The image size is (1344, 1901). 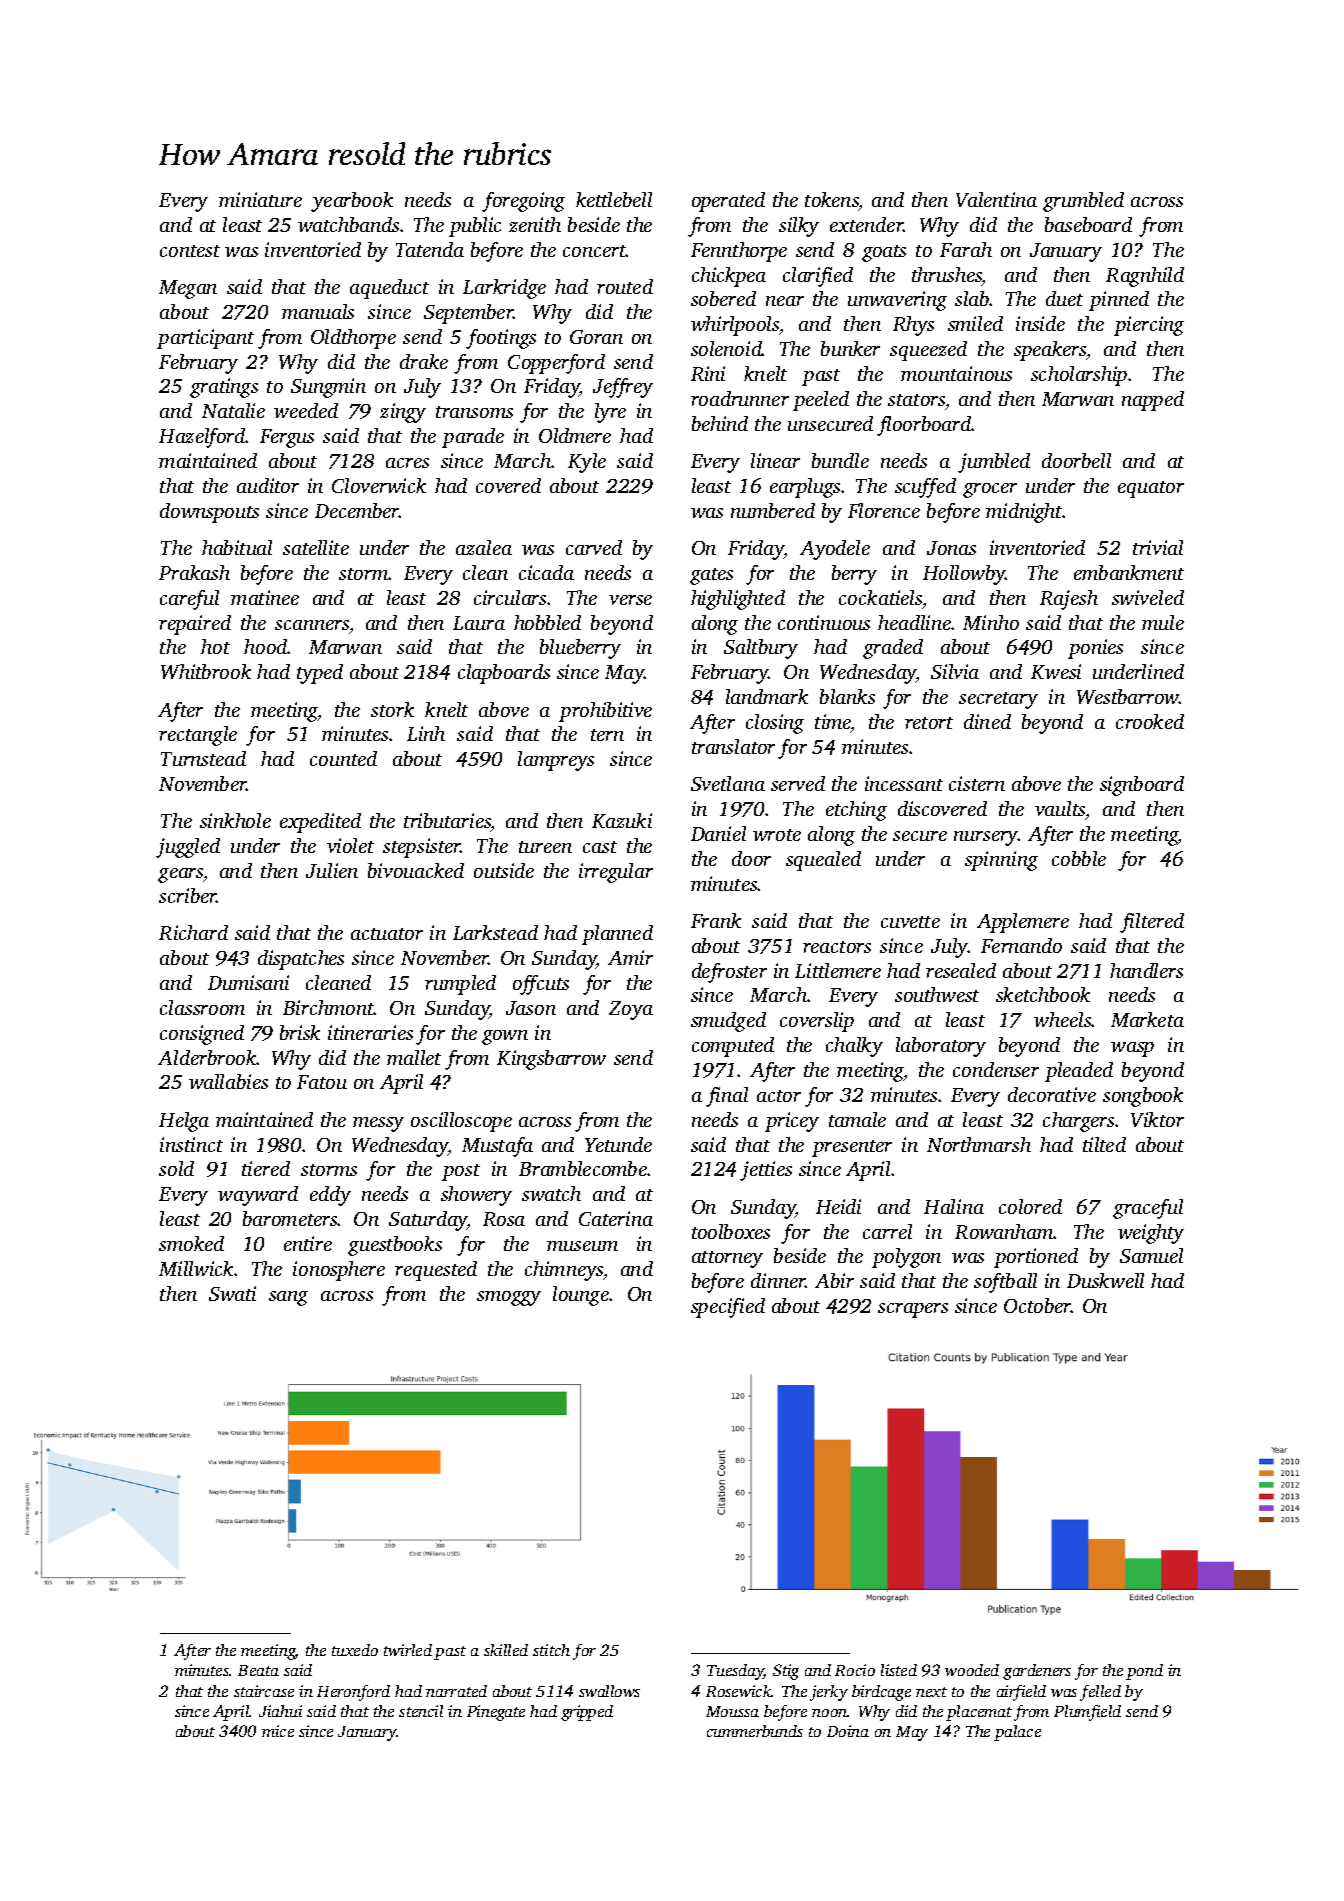 What do you see at coordinates (551, 1650) in the screenshot?
I see `stitch` at bounding box center [551, 1650].
